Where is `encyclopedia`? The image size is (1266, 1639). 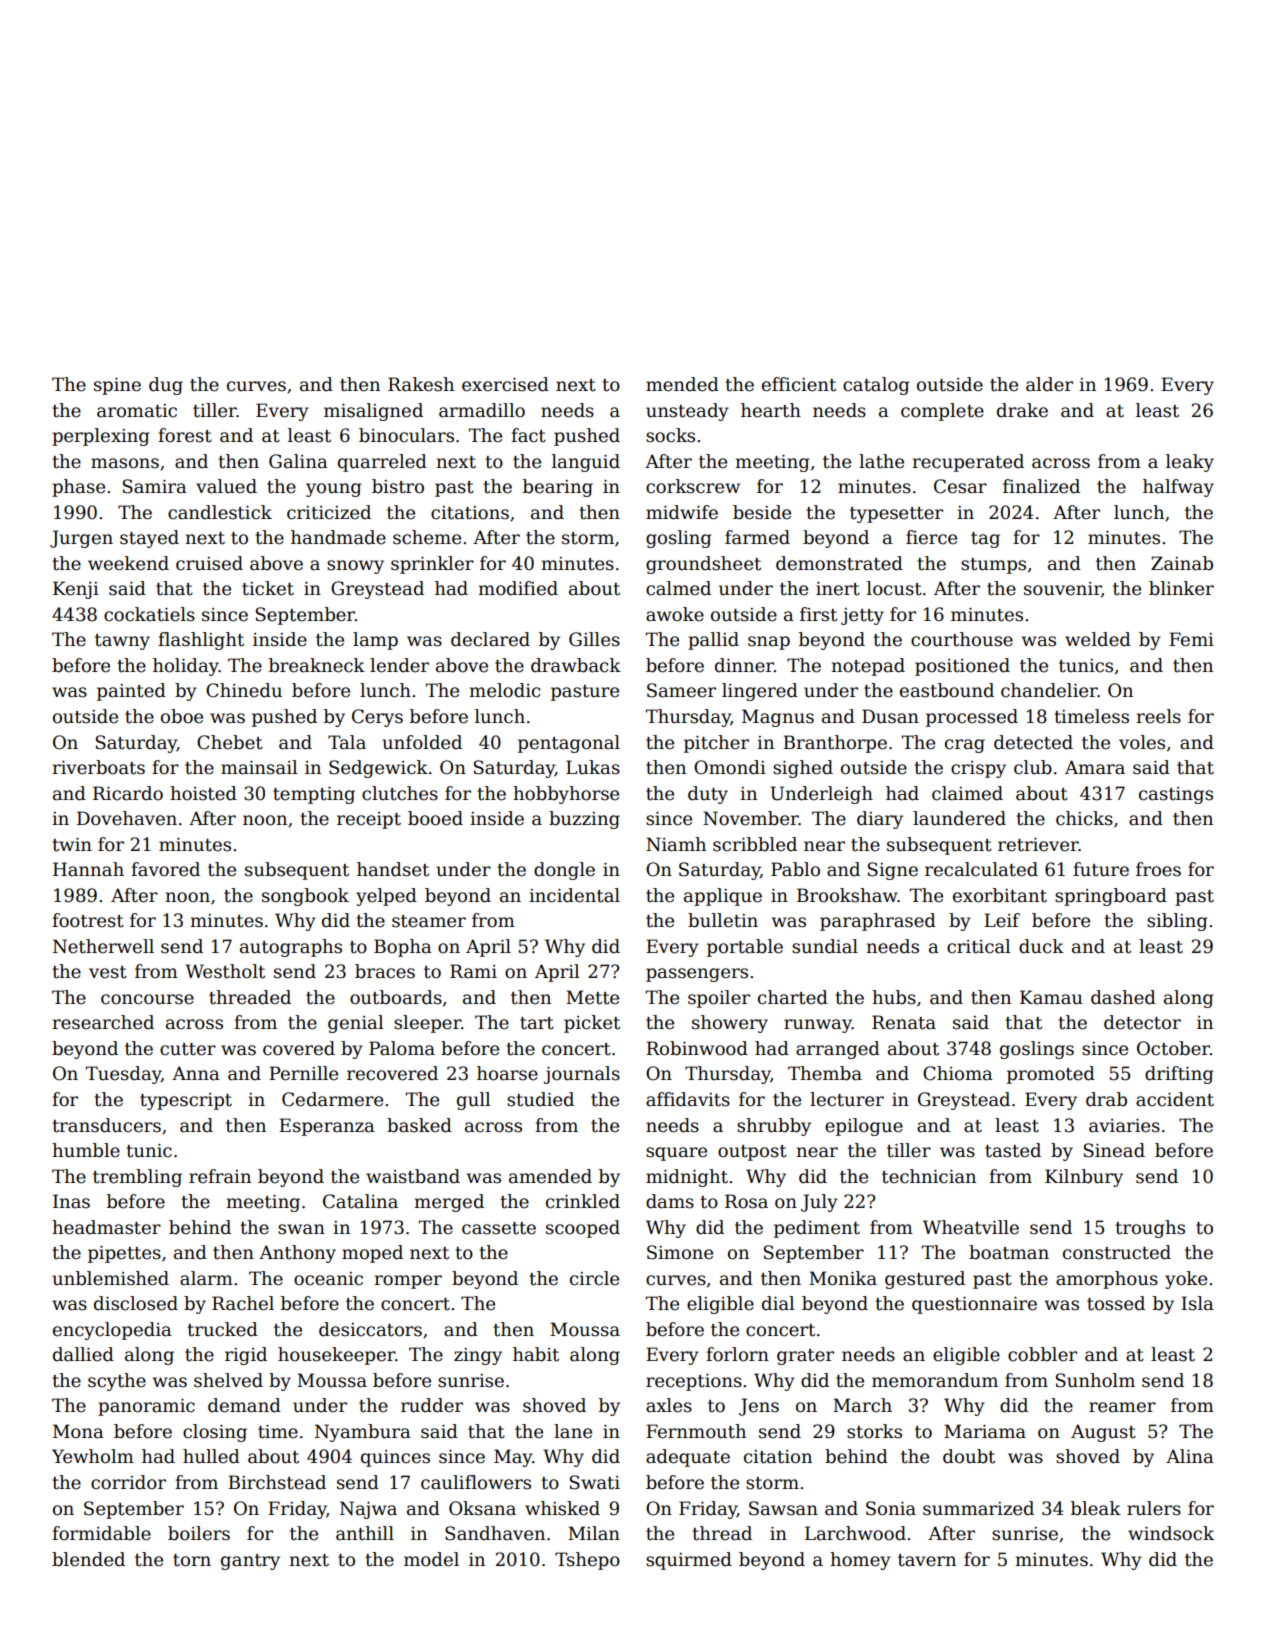
encyclopedia is located at coordinates (112, 1331).
